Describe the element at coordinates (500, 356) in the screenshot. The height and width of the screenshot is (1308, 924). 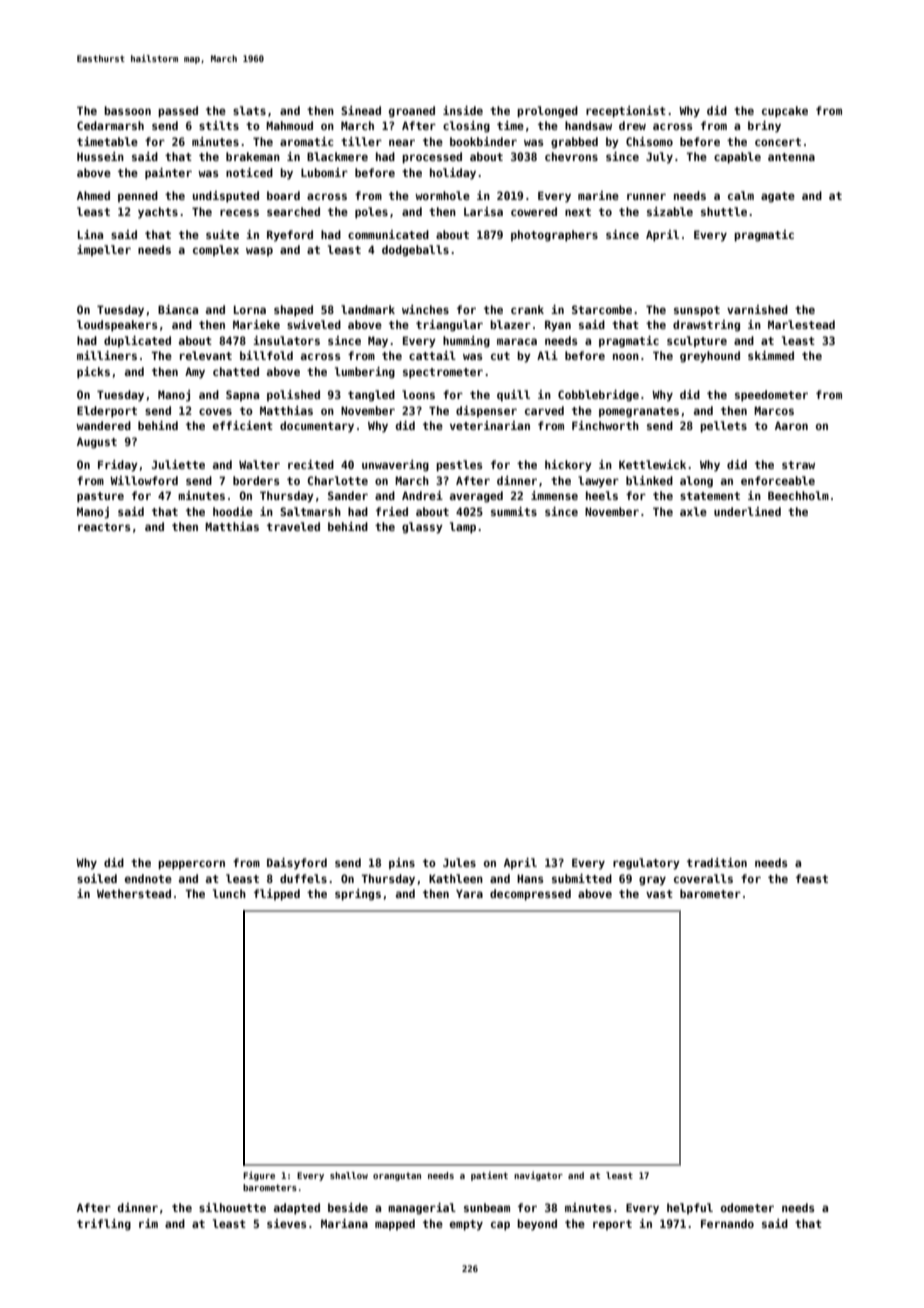
I see `cut` at that location.
